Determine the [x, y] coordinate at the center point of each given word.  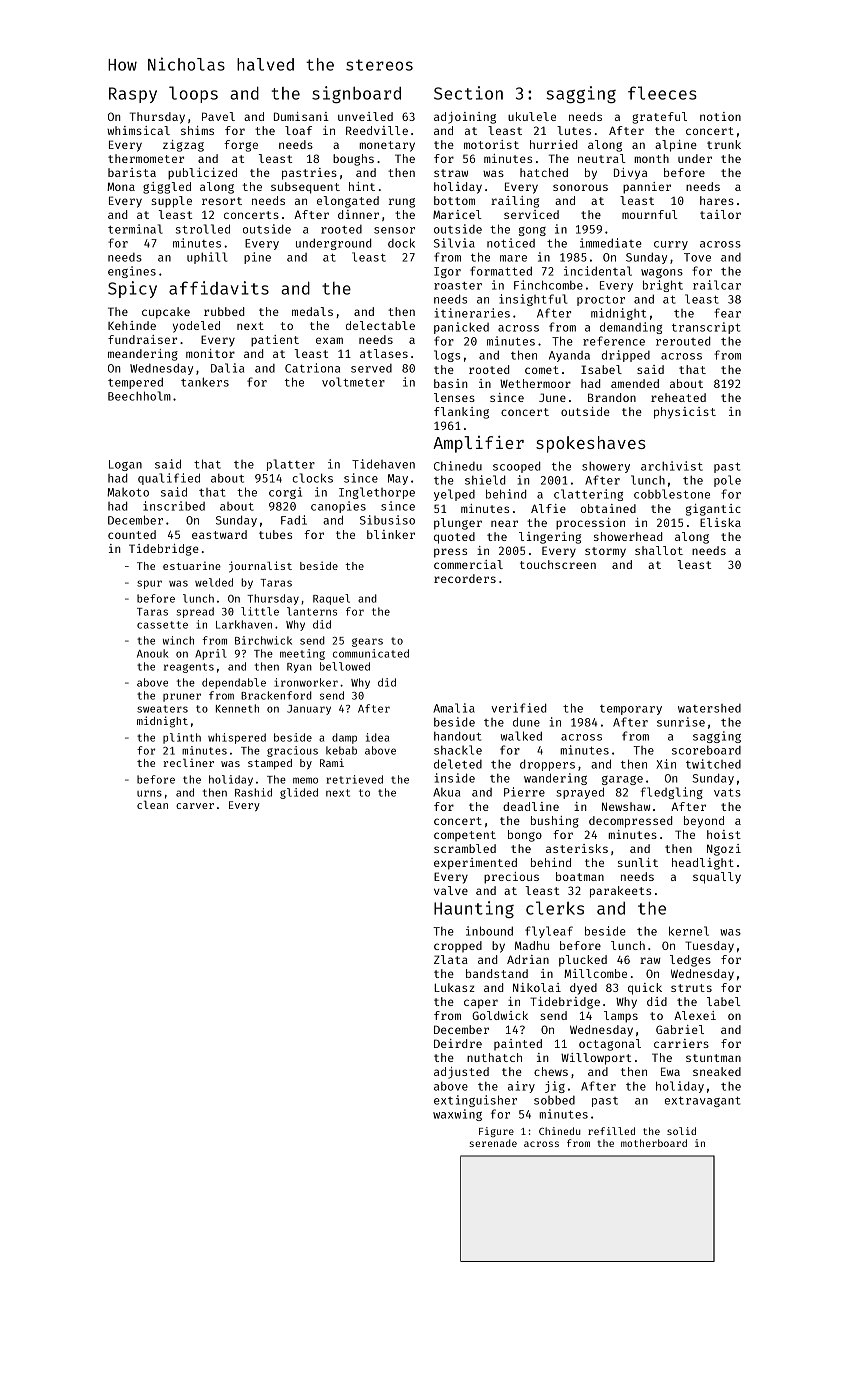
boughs [353, 160]
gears [367, 642]
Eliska [720, 522]
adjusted [461, 1073]
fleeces [662, 93]
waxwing [457, 1115]
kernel [689, 931]
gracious [292, 751]
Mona [121, 186]
